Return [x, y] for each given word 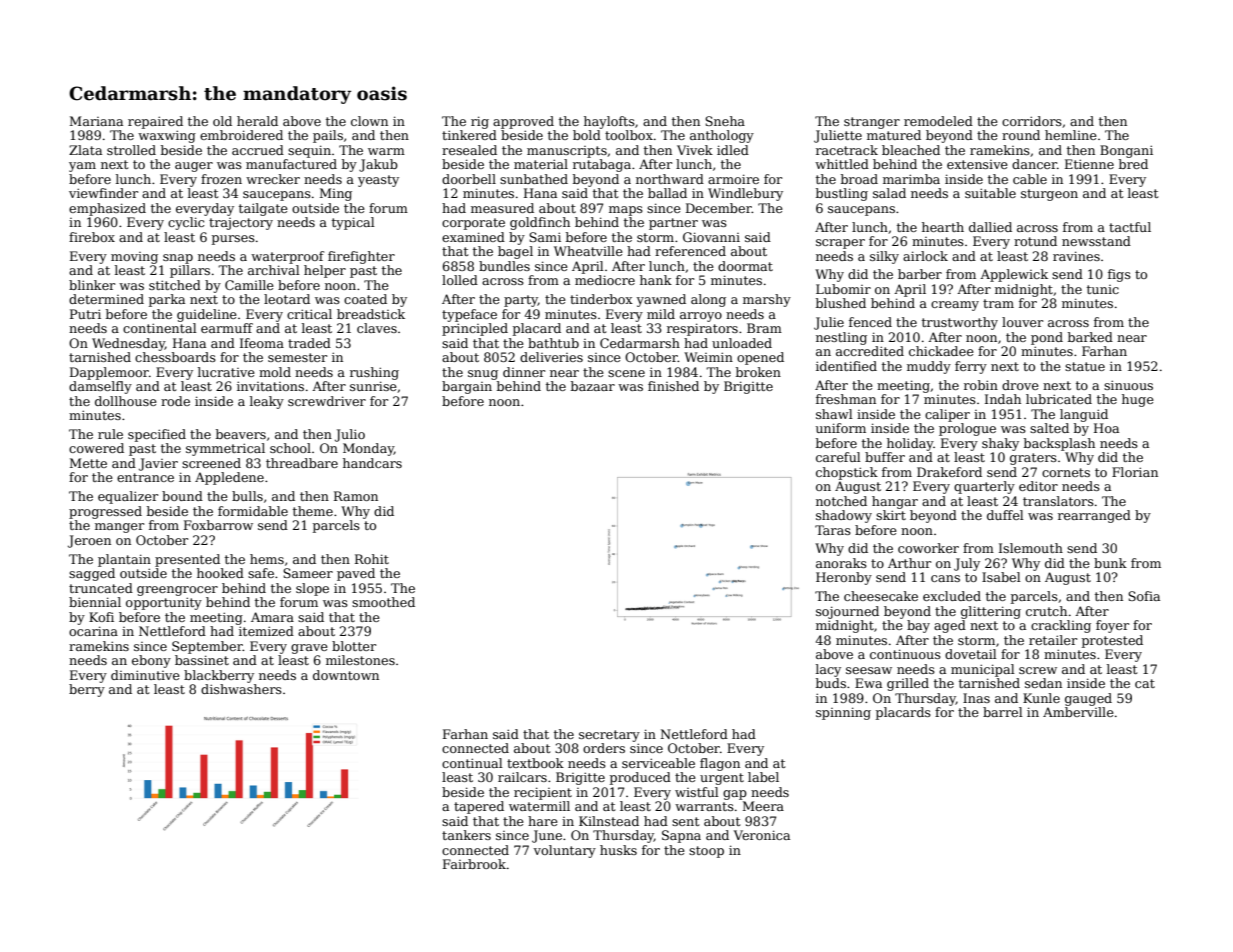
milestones [360, 660]
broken [758, 372]
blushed [841, 303]
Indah [1003, 399]
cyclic [186, 223]
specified [157, 435]
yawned [661, 300]
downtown [346, 675]
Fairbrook [474, 864]
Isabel [1001, 577]
